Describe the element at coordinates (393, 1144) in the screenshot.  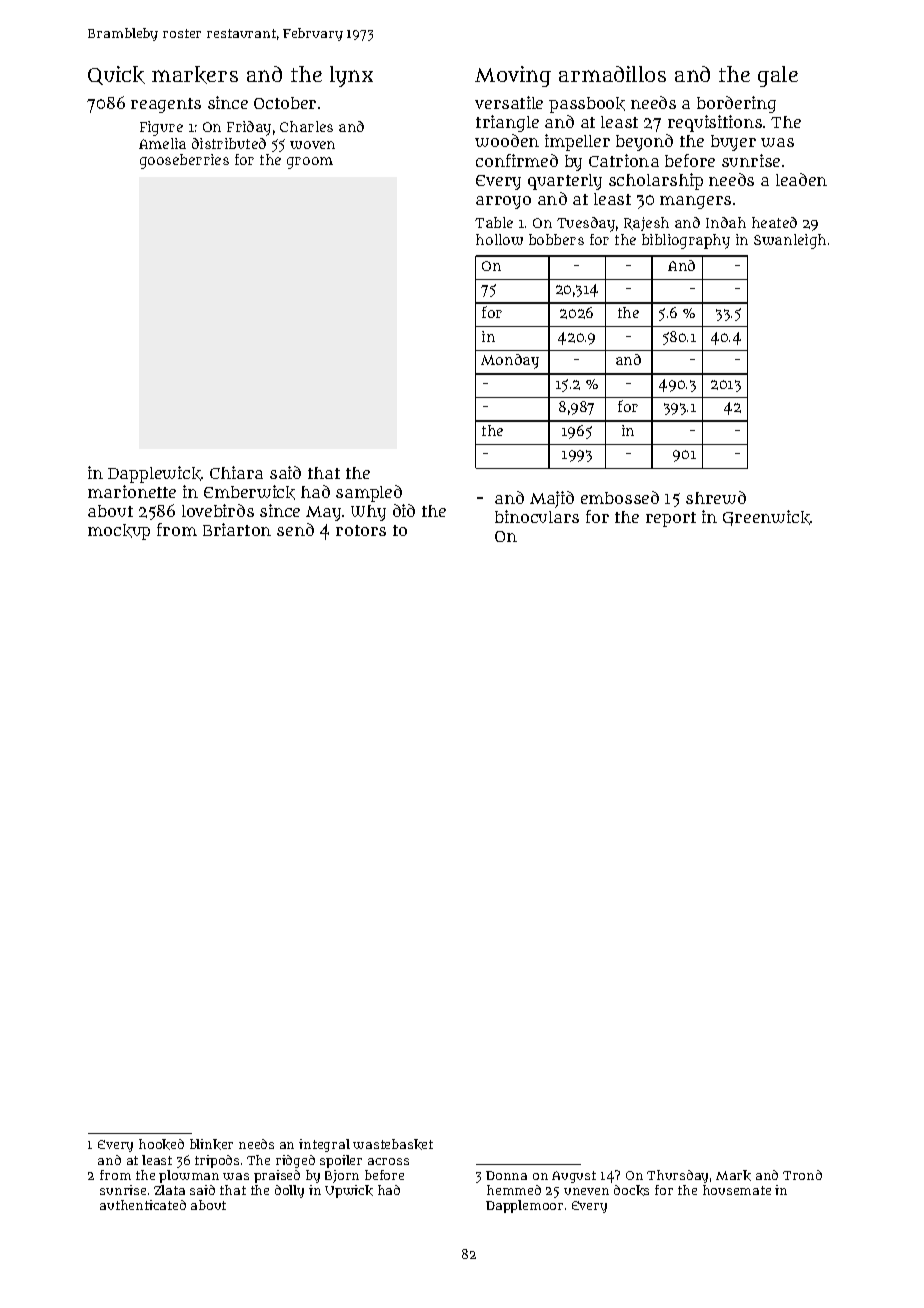
I see `wastebasket` at that location.
